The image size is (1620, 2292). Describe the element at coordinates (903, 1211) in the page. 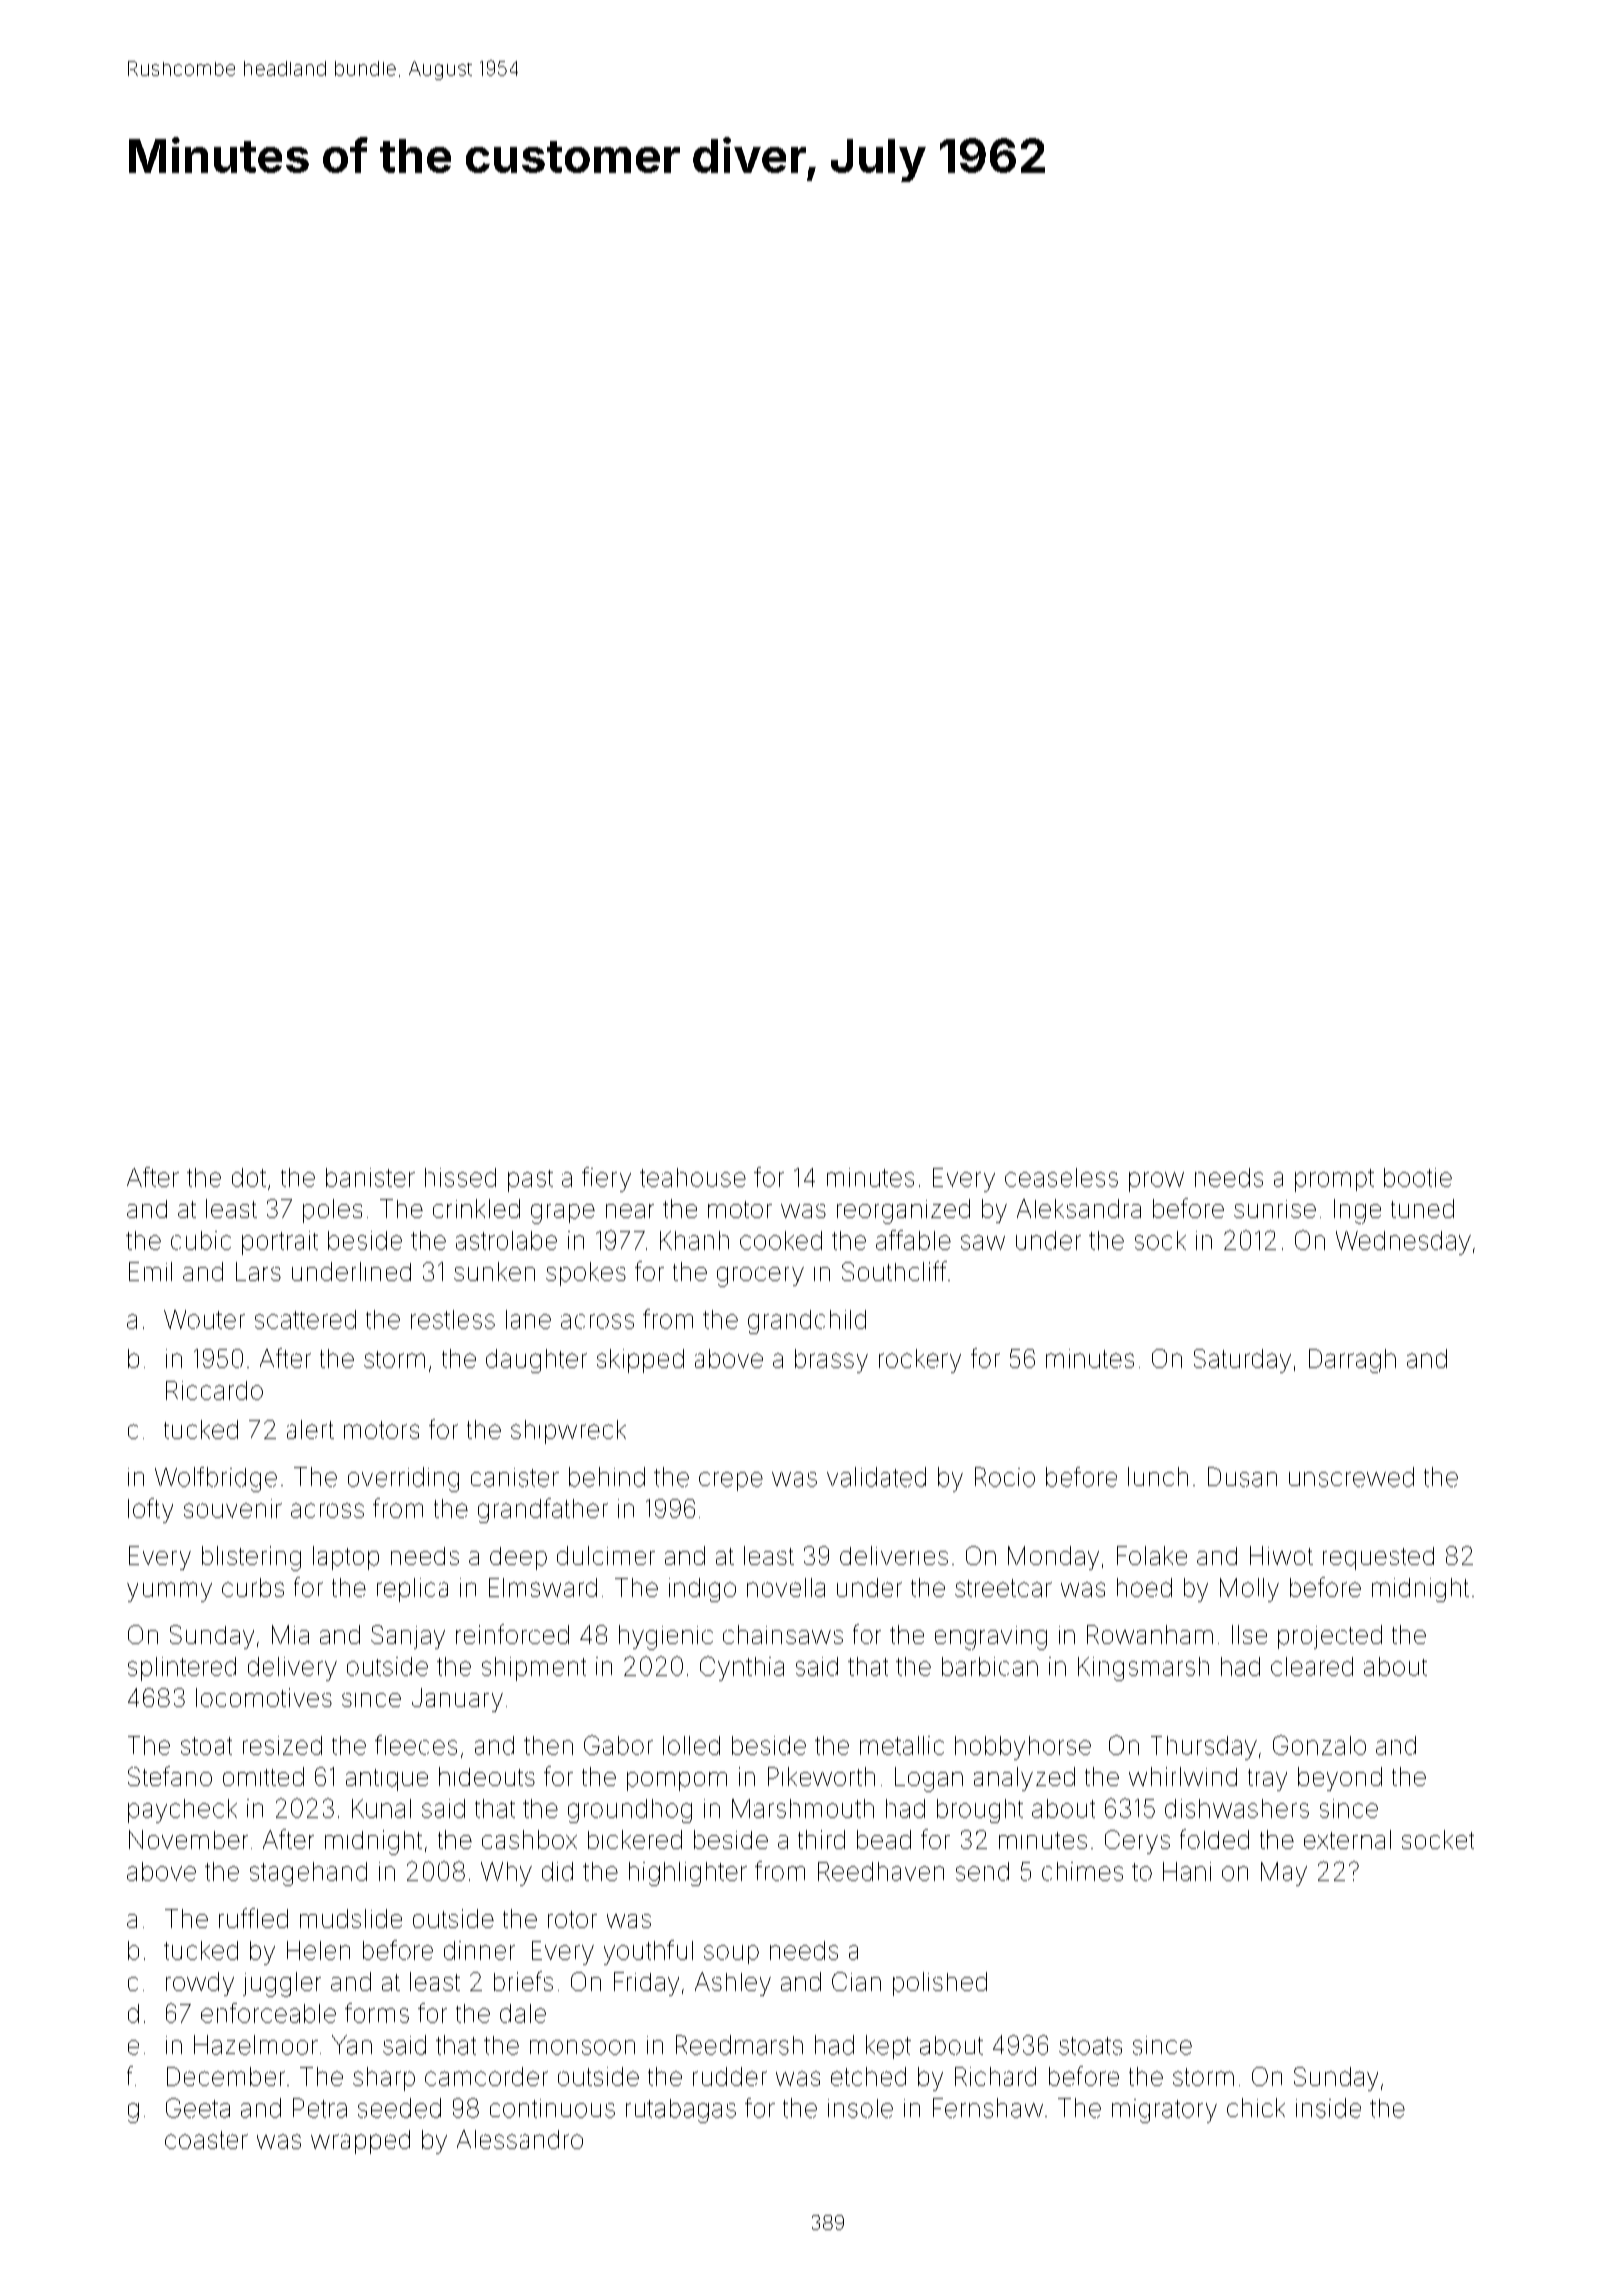

I see `reorganized` at that location.
